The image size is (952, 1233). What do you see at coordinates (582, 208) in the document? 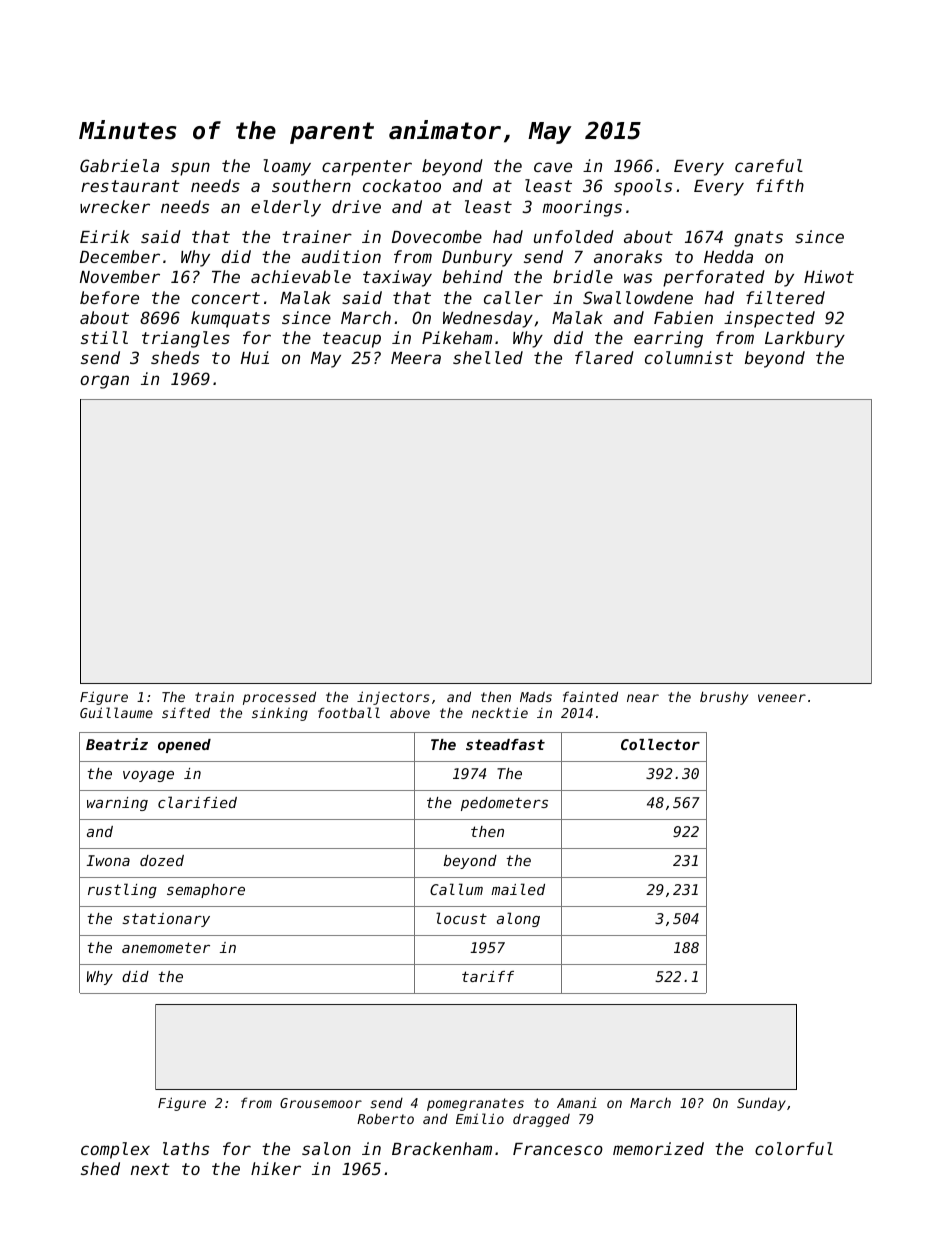
I see `moorings` at bounding box center [582, 208].
